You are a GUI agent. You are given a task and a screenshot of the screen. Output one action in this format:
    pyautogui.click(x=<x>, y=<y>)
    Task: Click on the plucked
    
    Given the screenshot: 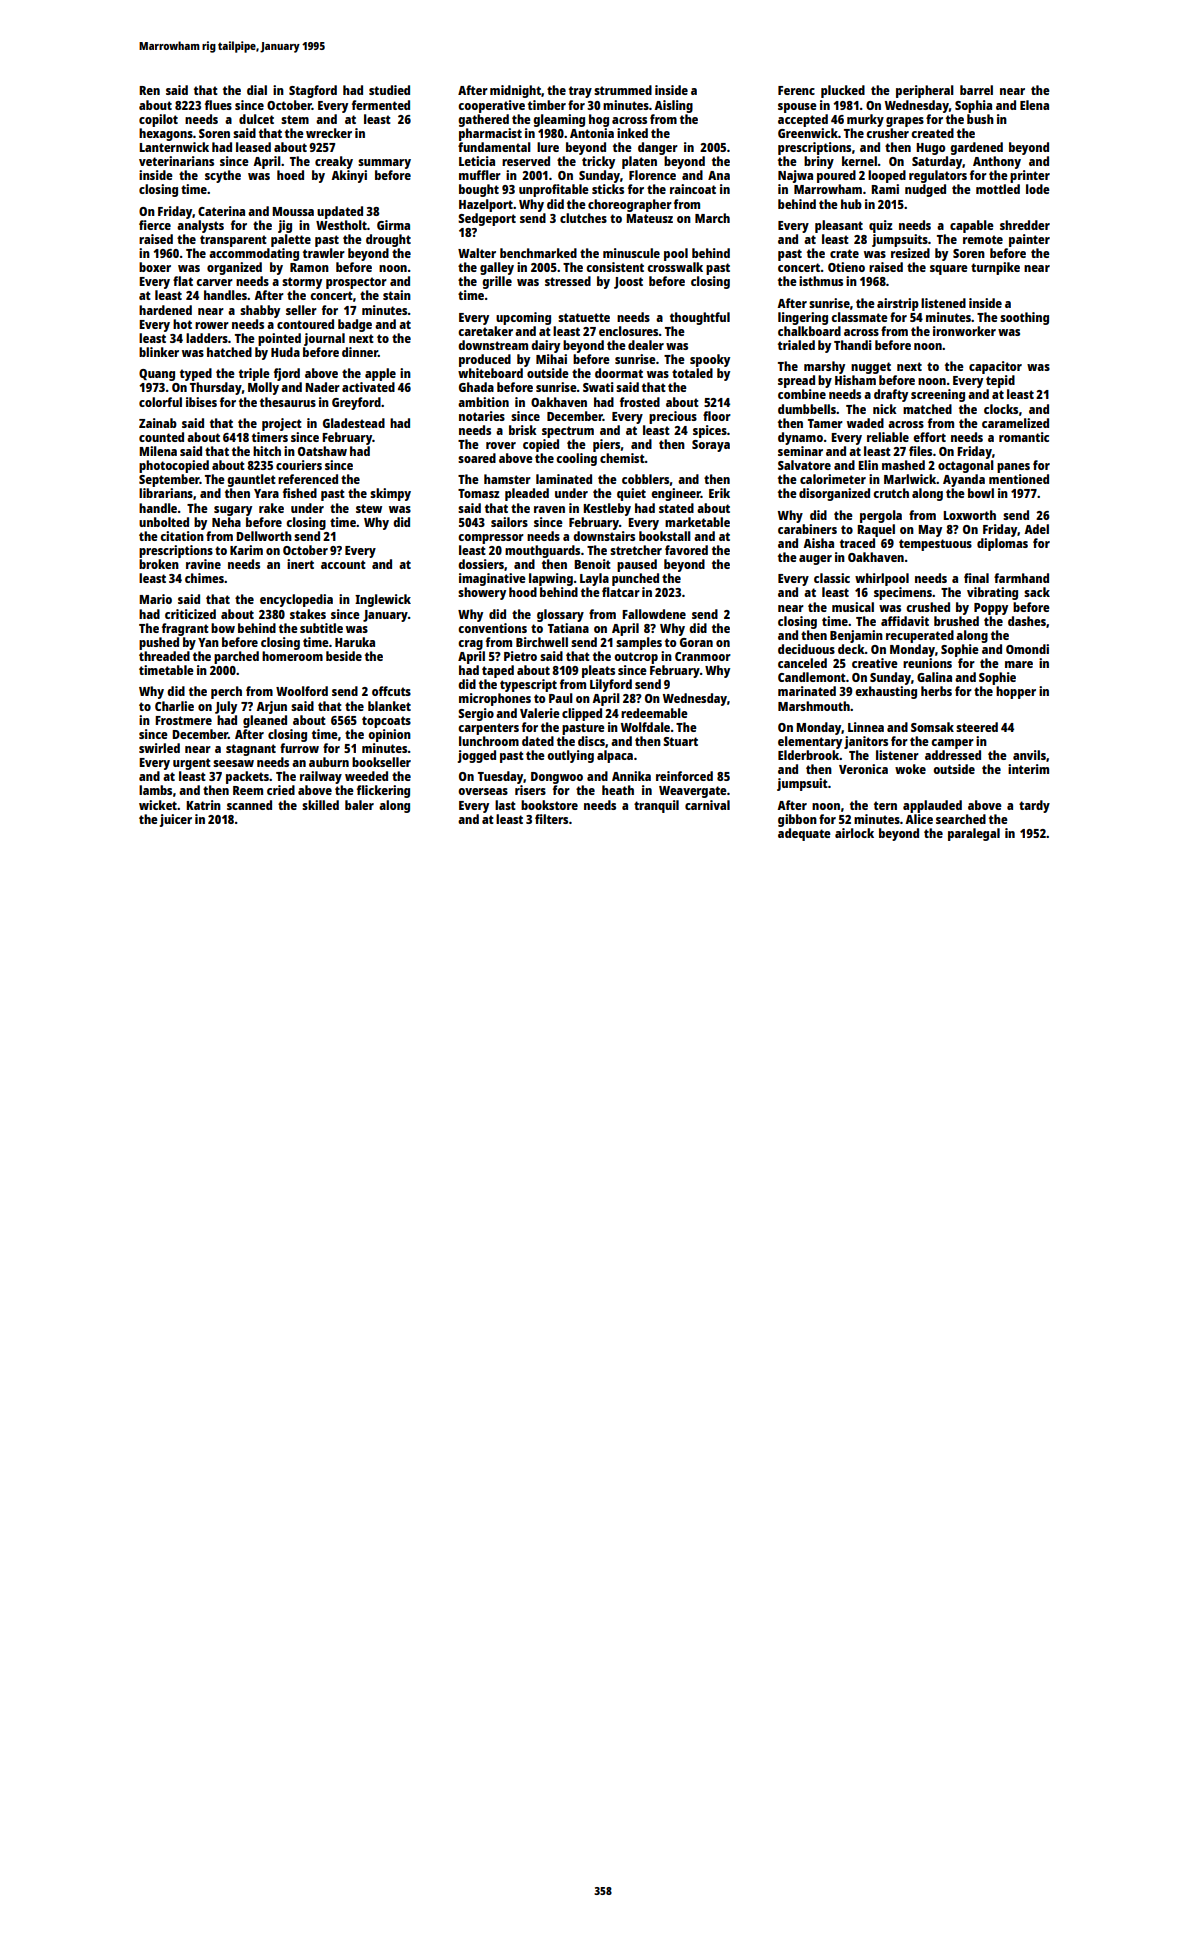 What is the action you would take?
    pyautogui.click(x=843, y=91)
